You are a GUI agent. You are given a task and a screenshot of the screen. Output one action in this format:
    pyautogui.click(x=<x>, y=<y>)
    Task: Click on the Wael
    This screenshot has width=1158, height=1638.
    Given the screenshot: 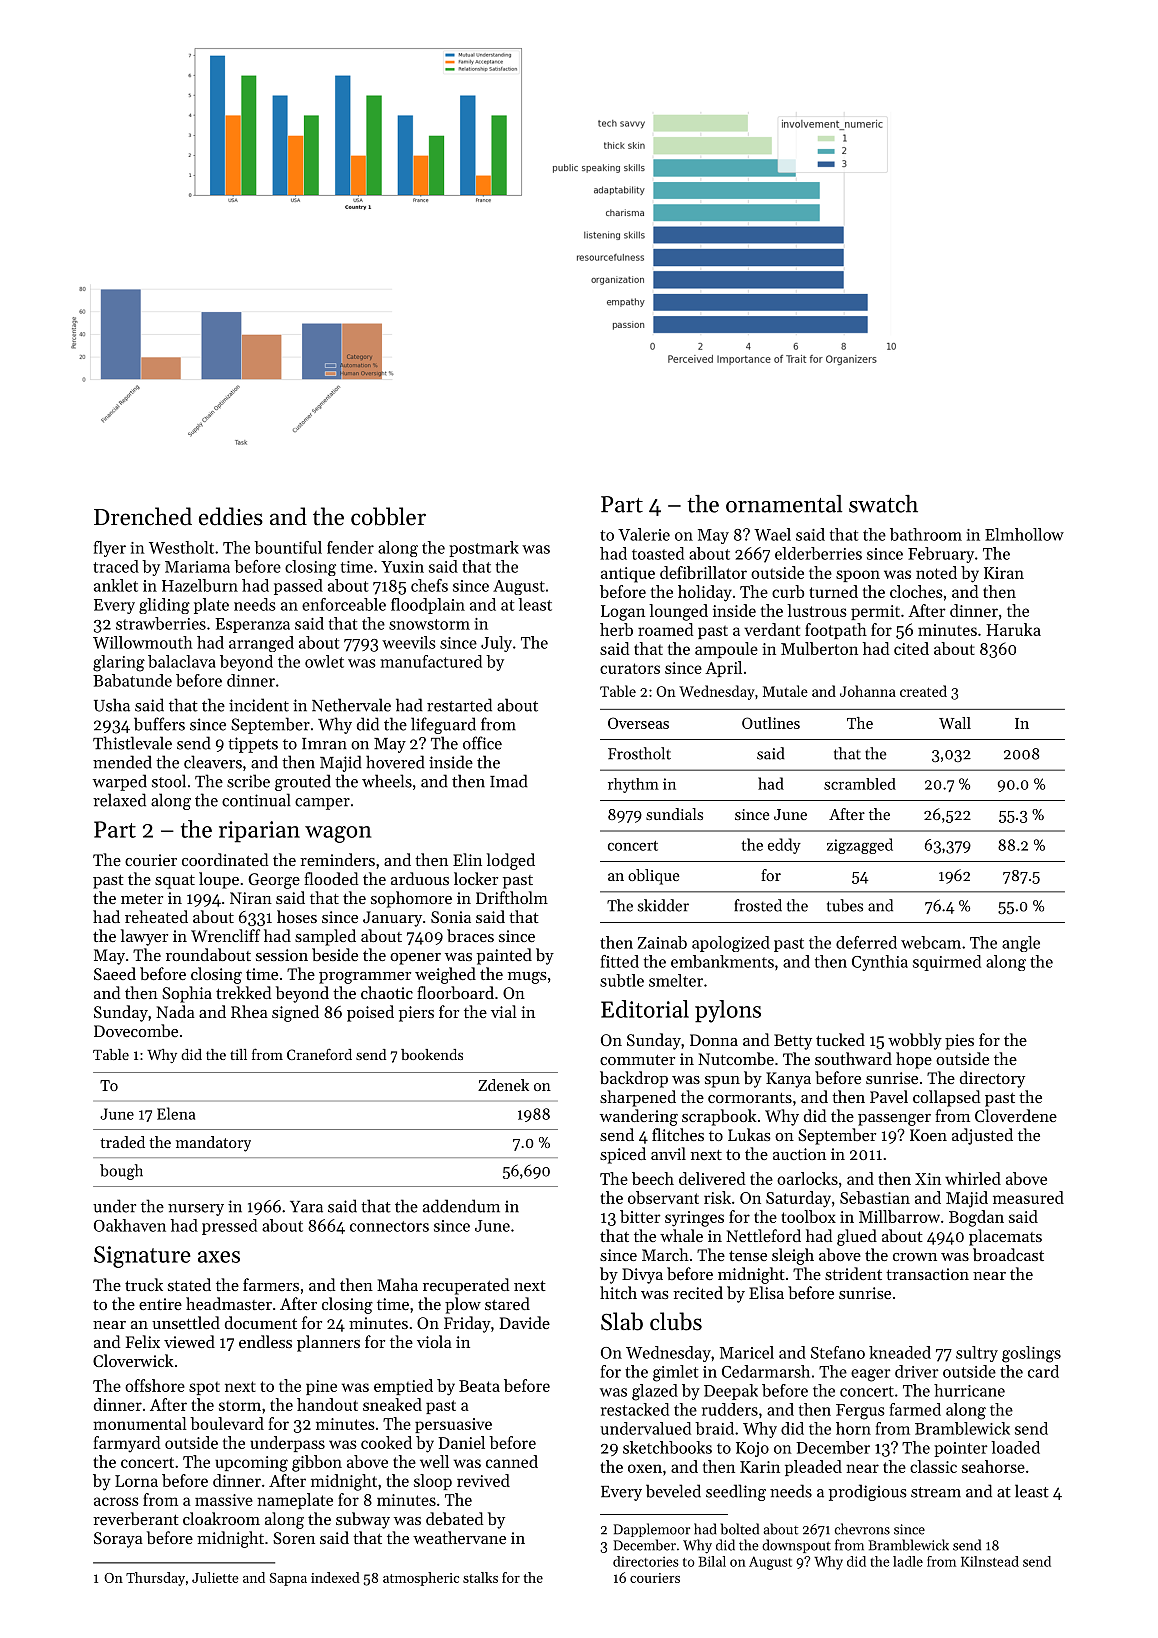 What is the action you would take?
    pyautogui.click(x=772, y=534)
